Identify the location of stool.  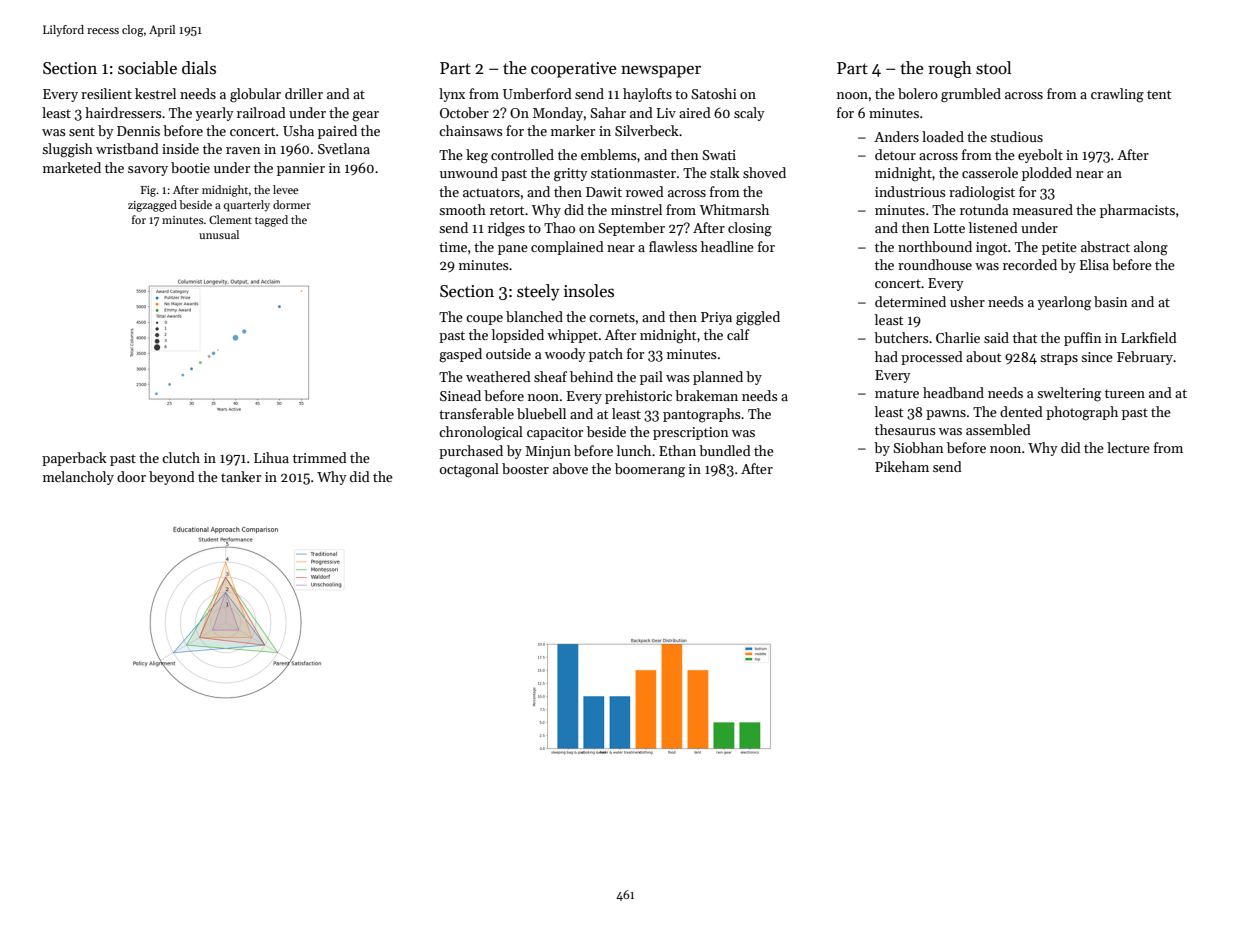
(993, 68).
